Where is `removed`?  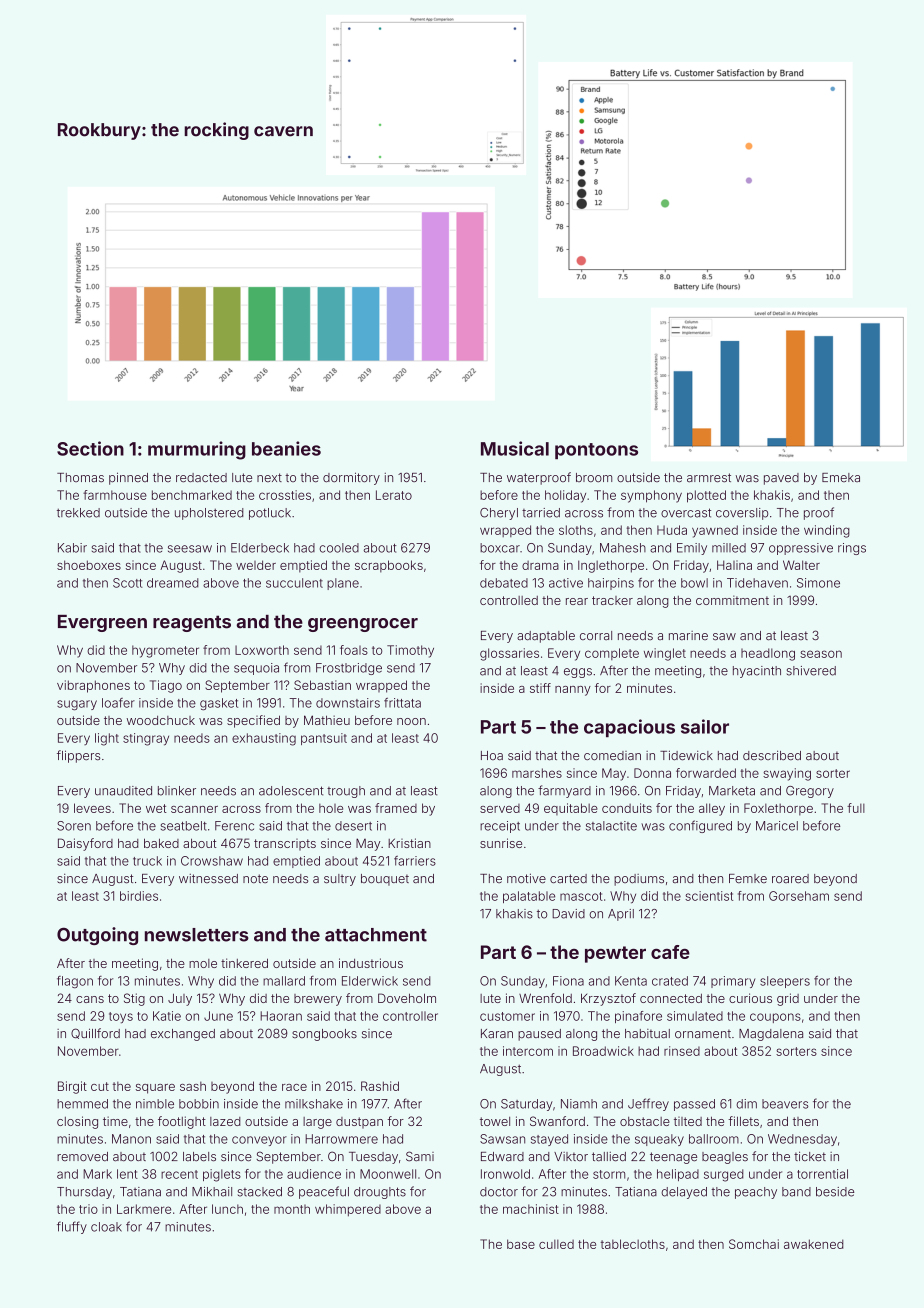
removed is located at coordinates (82, 1157).
